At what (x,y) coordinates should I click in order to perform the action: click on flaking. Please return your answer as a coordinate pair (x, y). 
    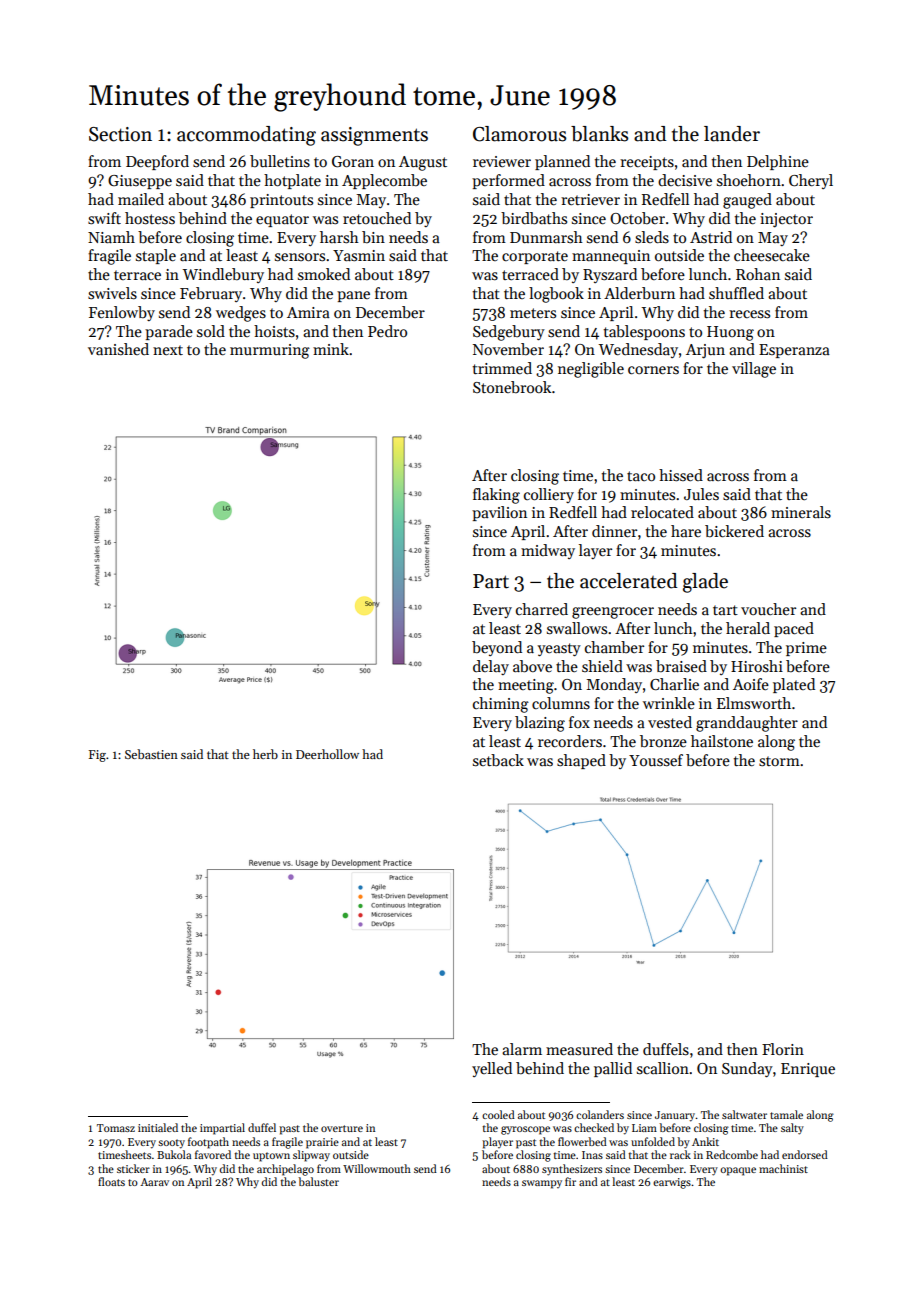
    Looking at the image, I should click on (496, 496).
